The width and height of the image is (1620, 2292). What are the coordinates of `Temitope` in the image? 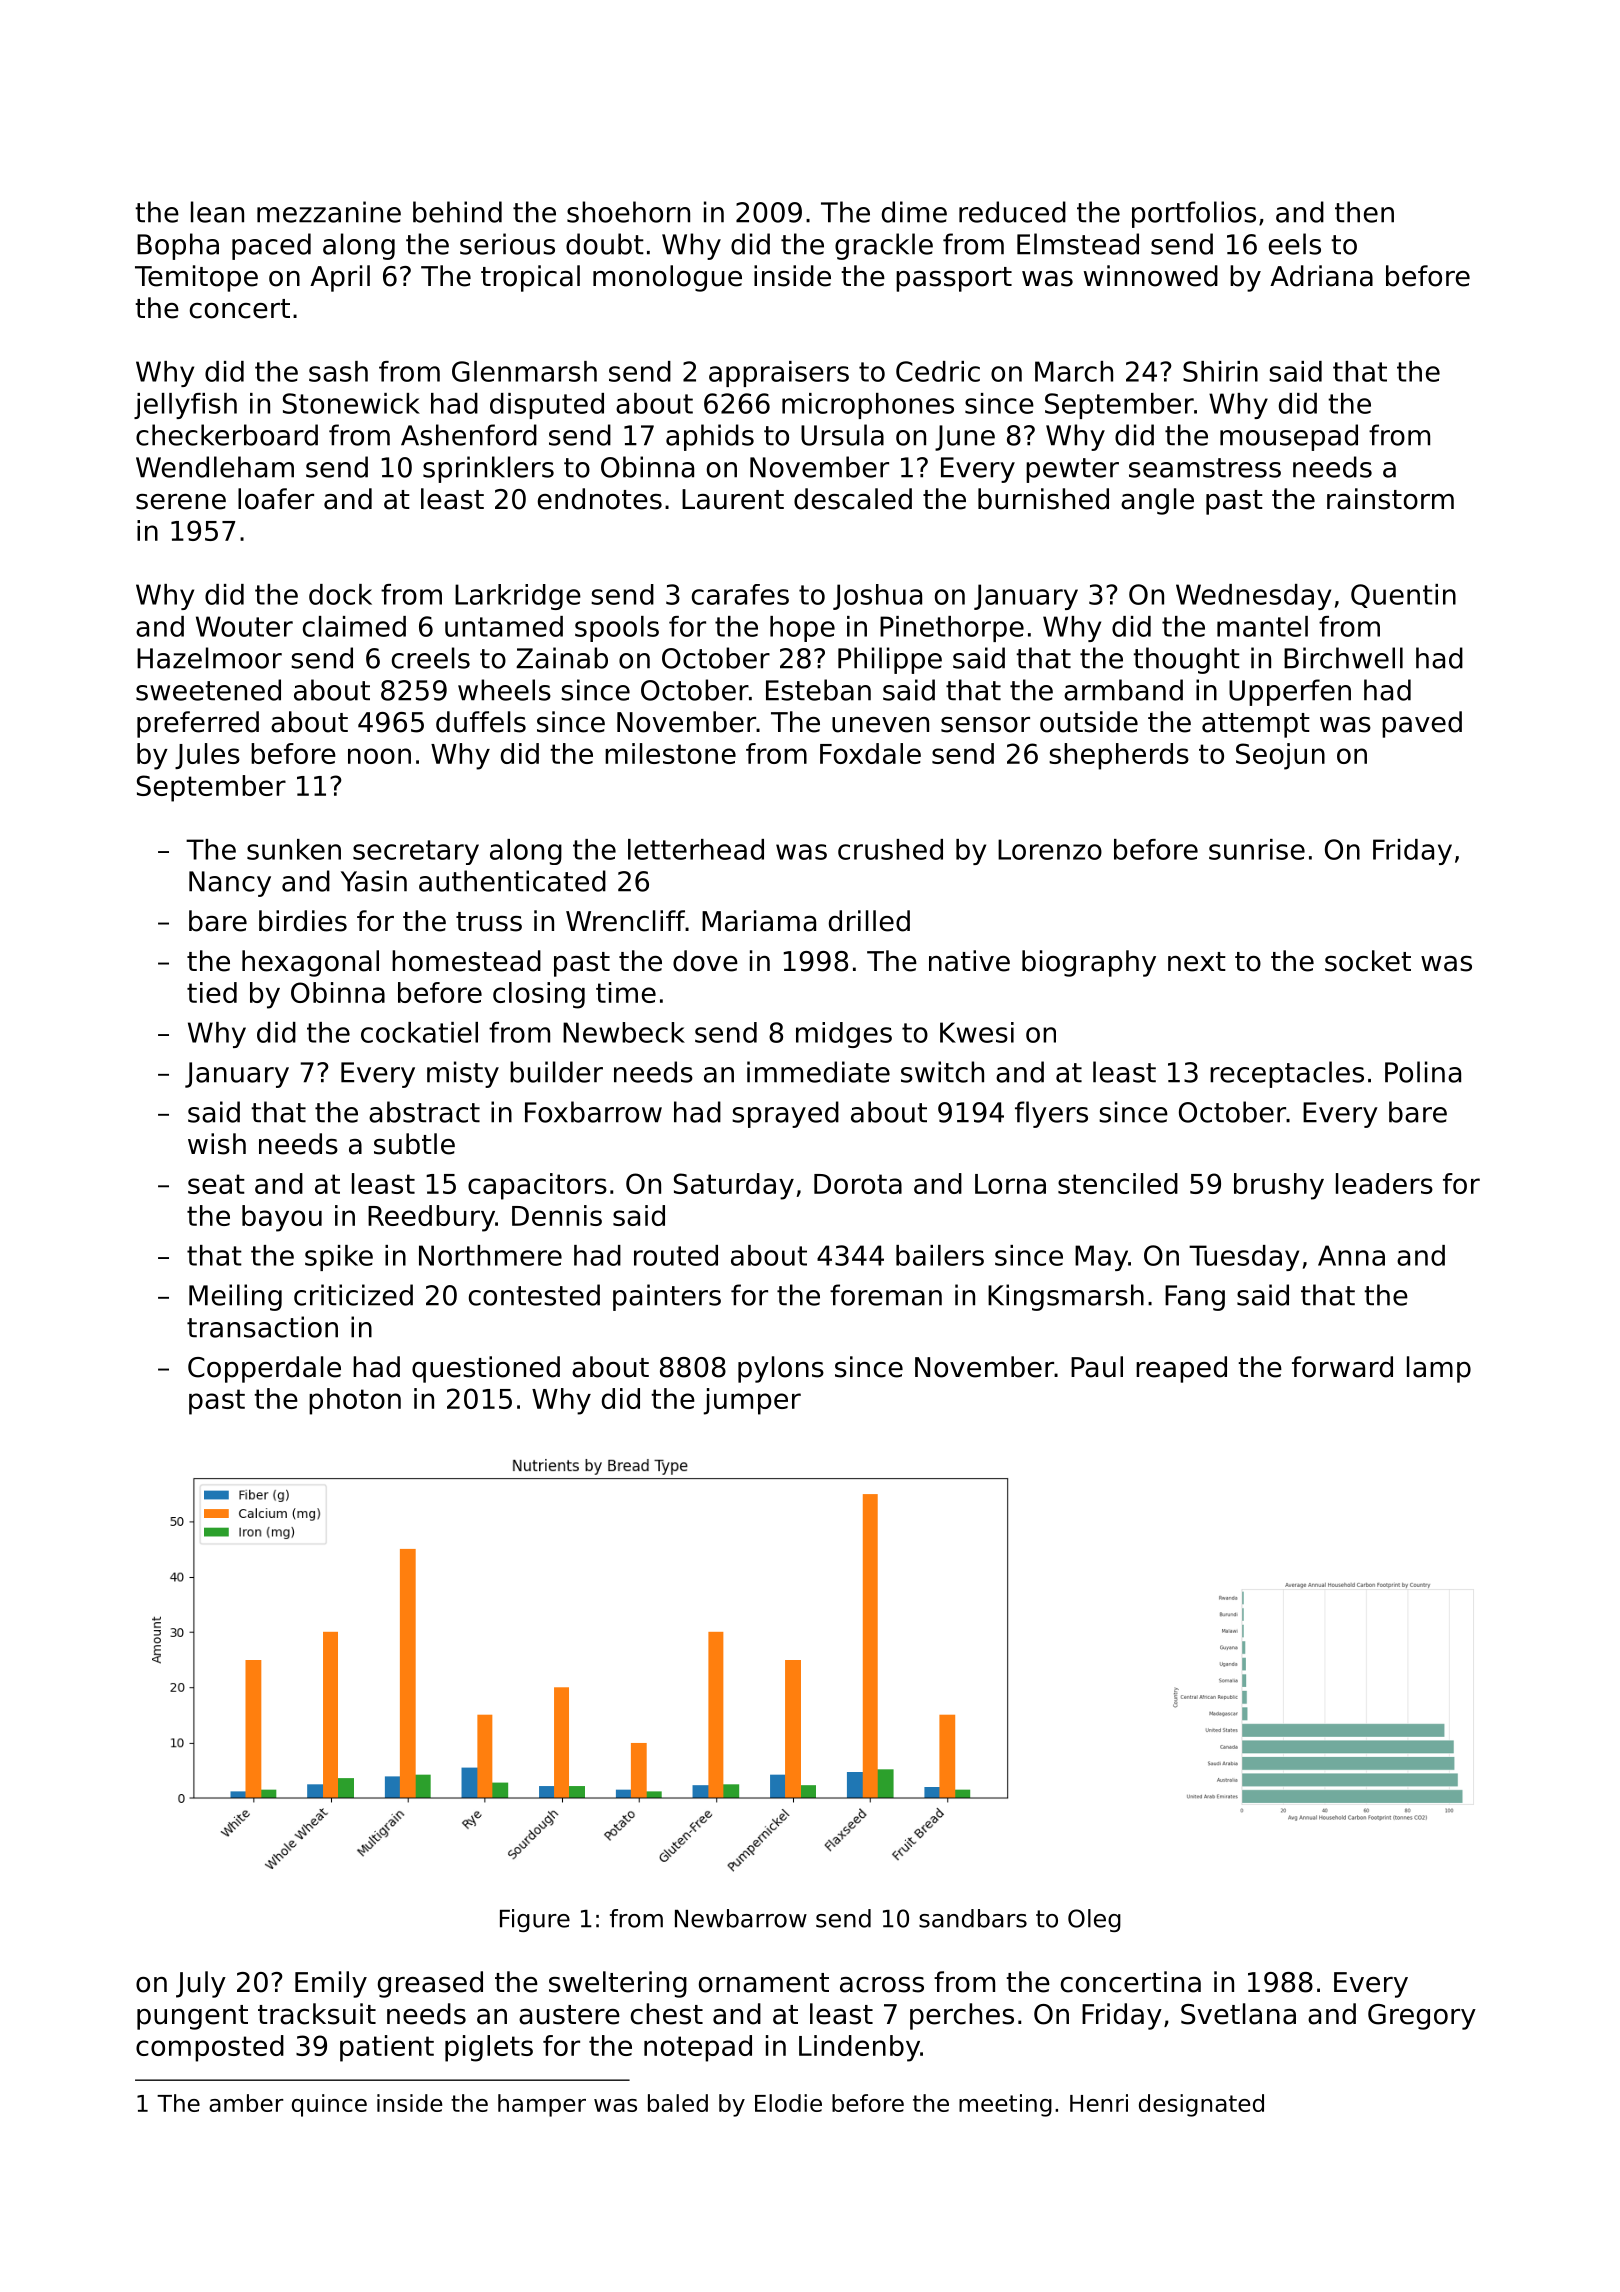 It's located at (196, 278).
